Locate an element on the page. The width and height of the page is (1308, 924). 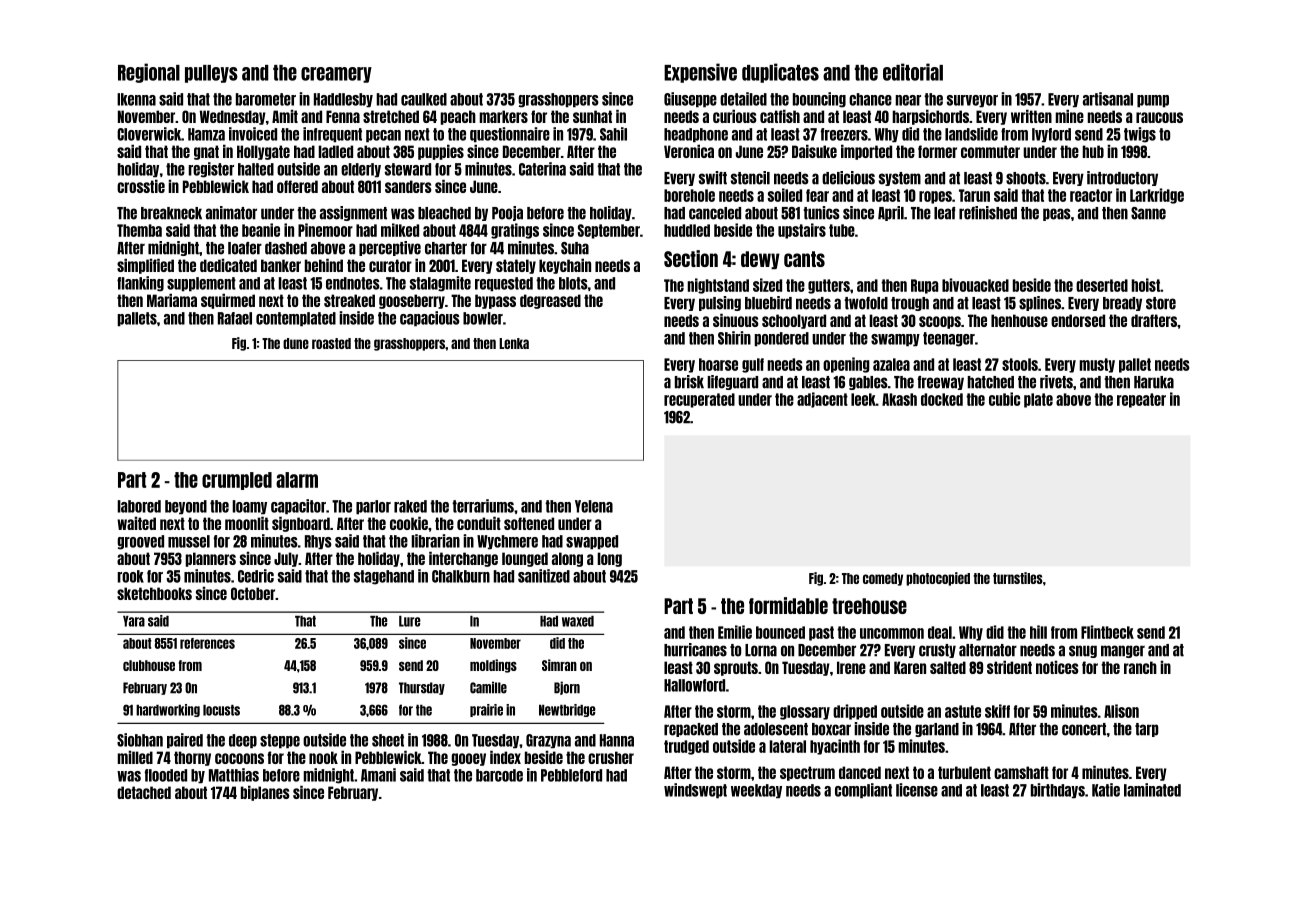
shoots is located at coordinates (1026, 178).
